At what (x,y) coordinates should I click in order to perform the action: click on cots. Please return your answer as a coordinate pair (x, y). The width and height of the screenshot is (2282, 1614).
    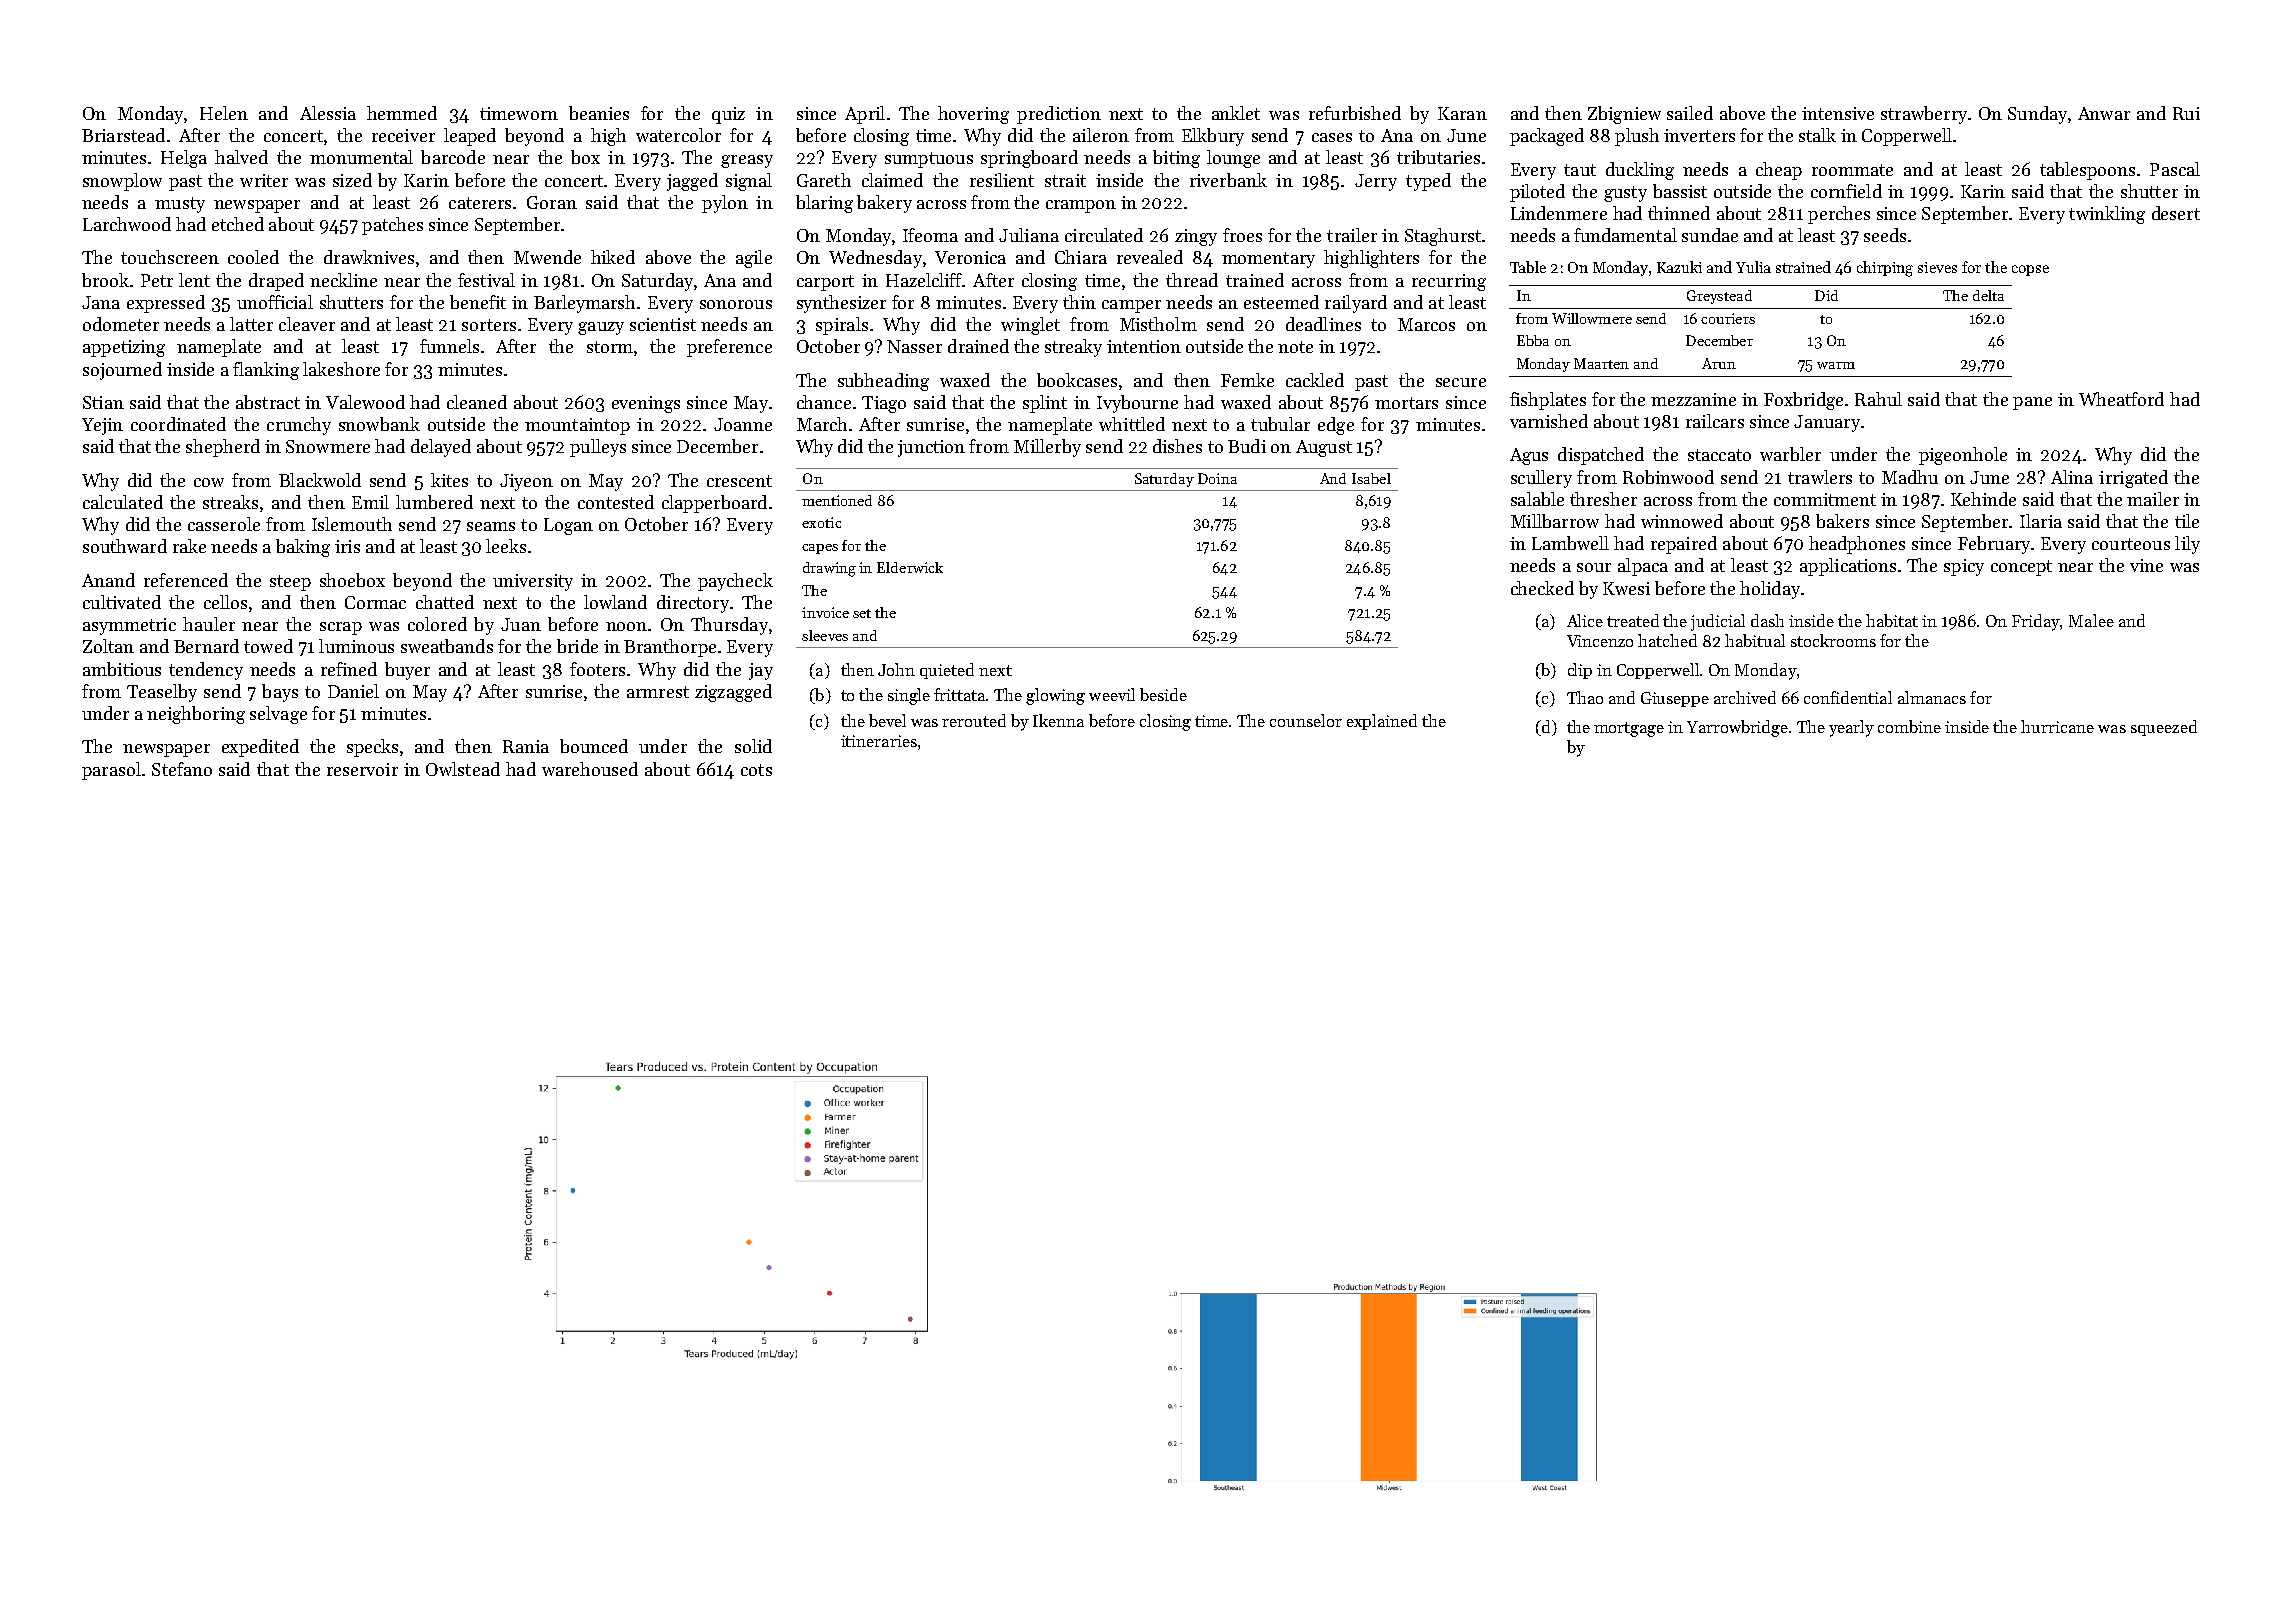
    Looking at the image, I should click on (756, 770).
